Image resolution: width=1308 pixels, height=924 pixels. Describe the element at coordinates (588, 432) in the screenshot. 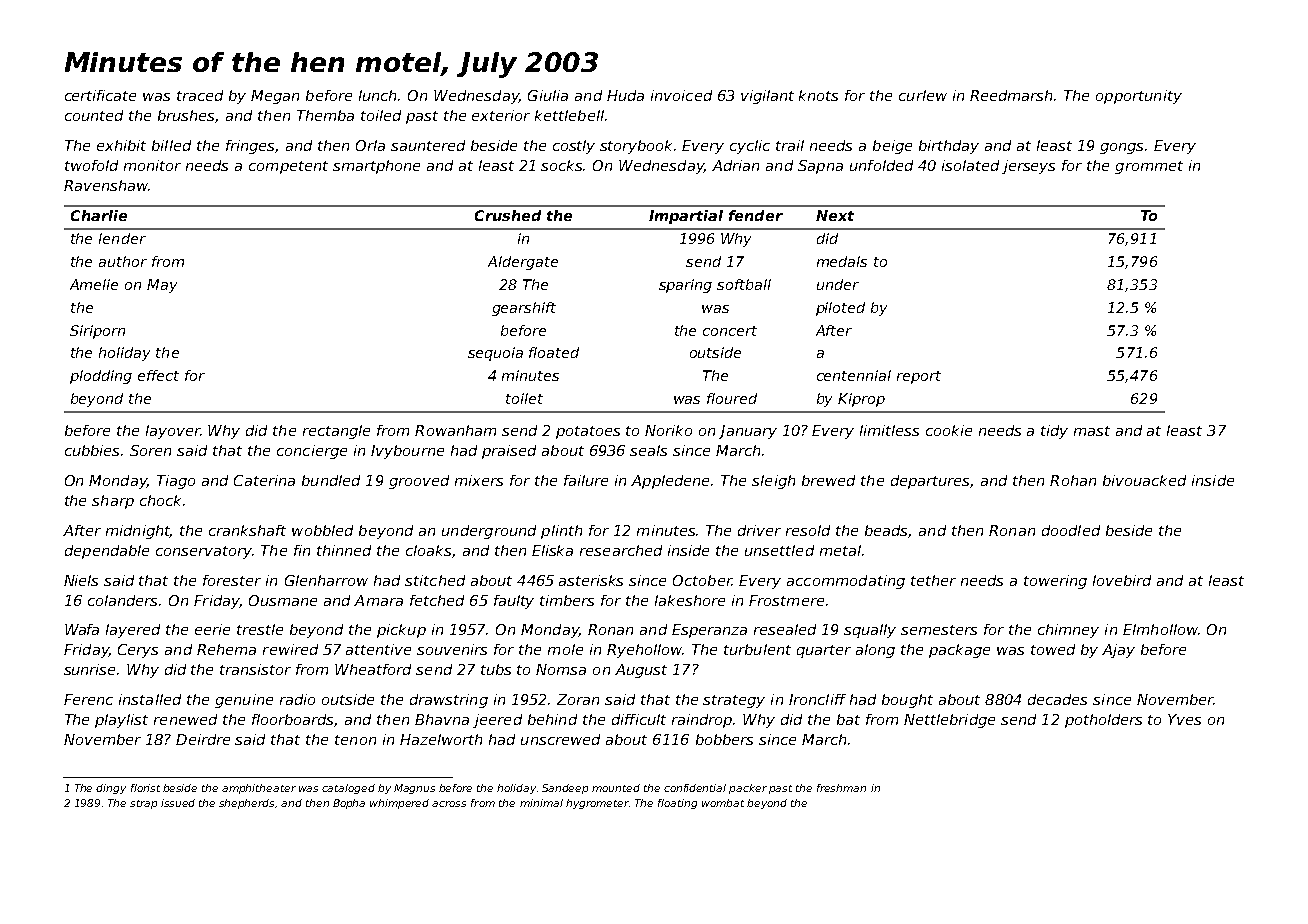

I see `potatoes` at that location.
